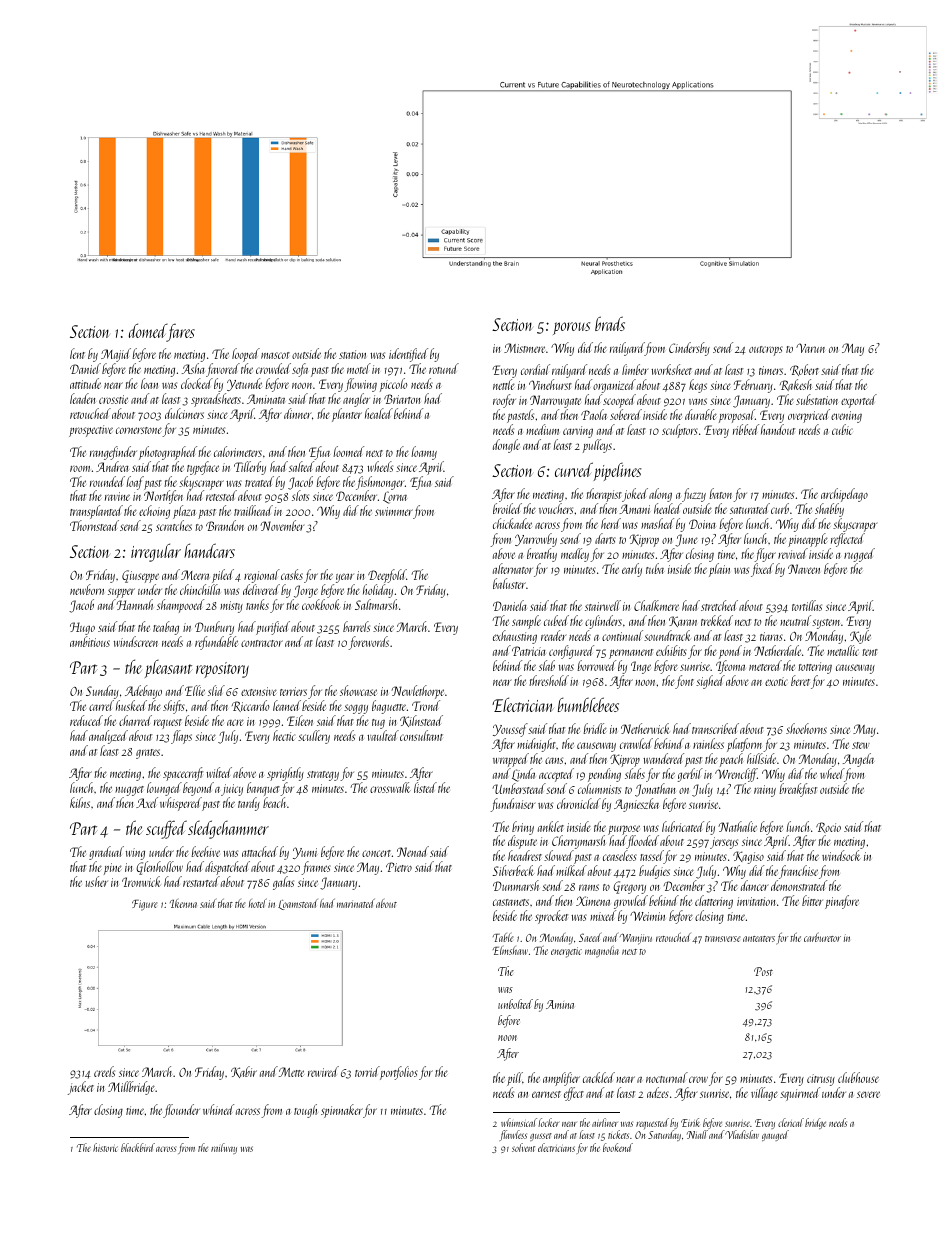 This screenshot has height=1233, width=952. I want to click on solvent, so click(523, 1147).
